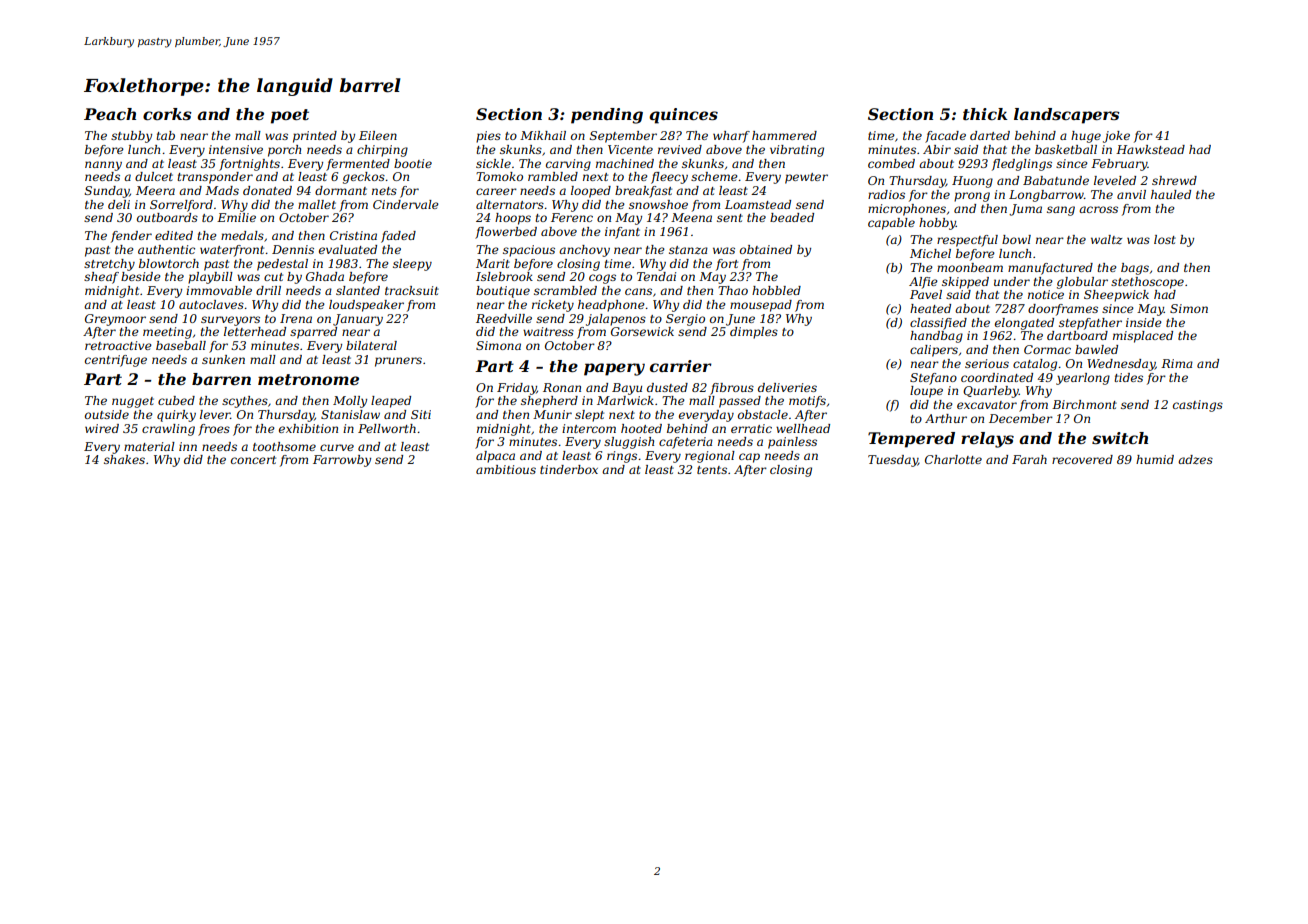 Image resolution: width=1308 pixels, height=924 pixels. What do you see at coordinates (181, 345) in the screenshot?
I see `baseball` at bounding box center [181, 345].
